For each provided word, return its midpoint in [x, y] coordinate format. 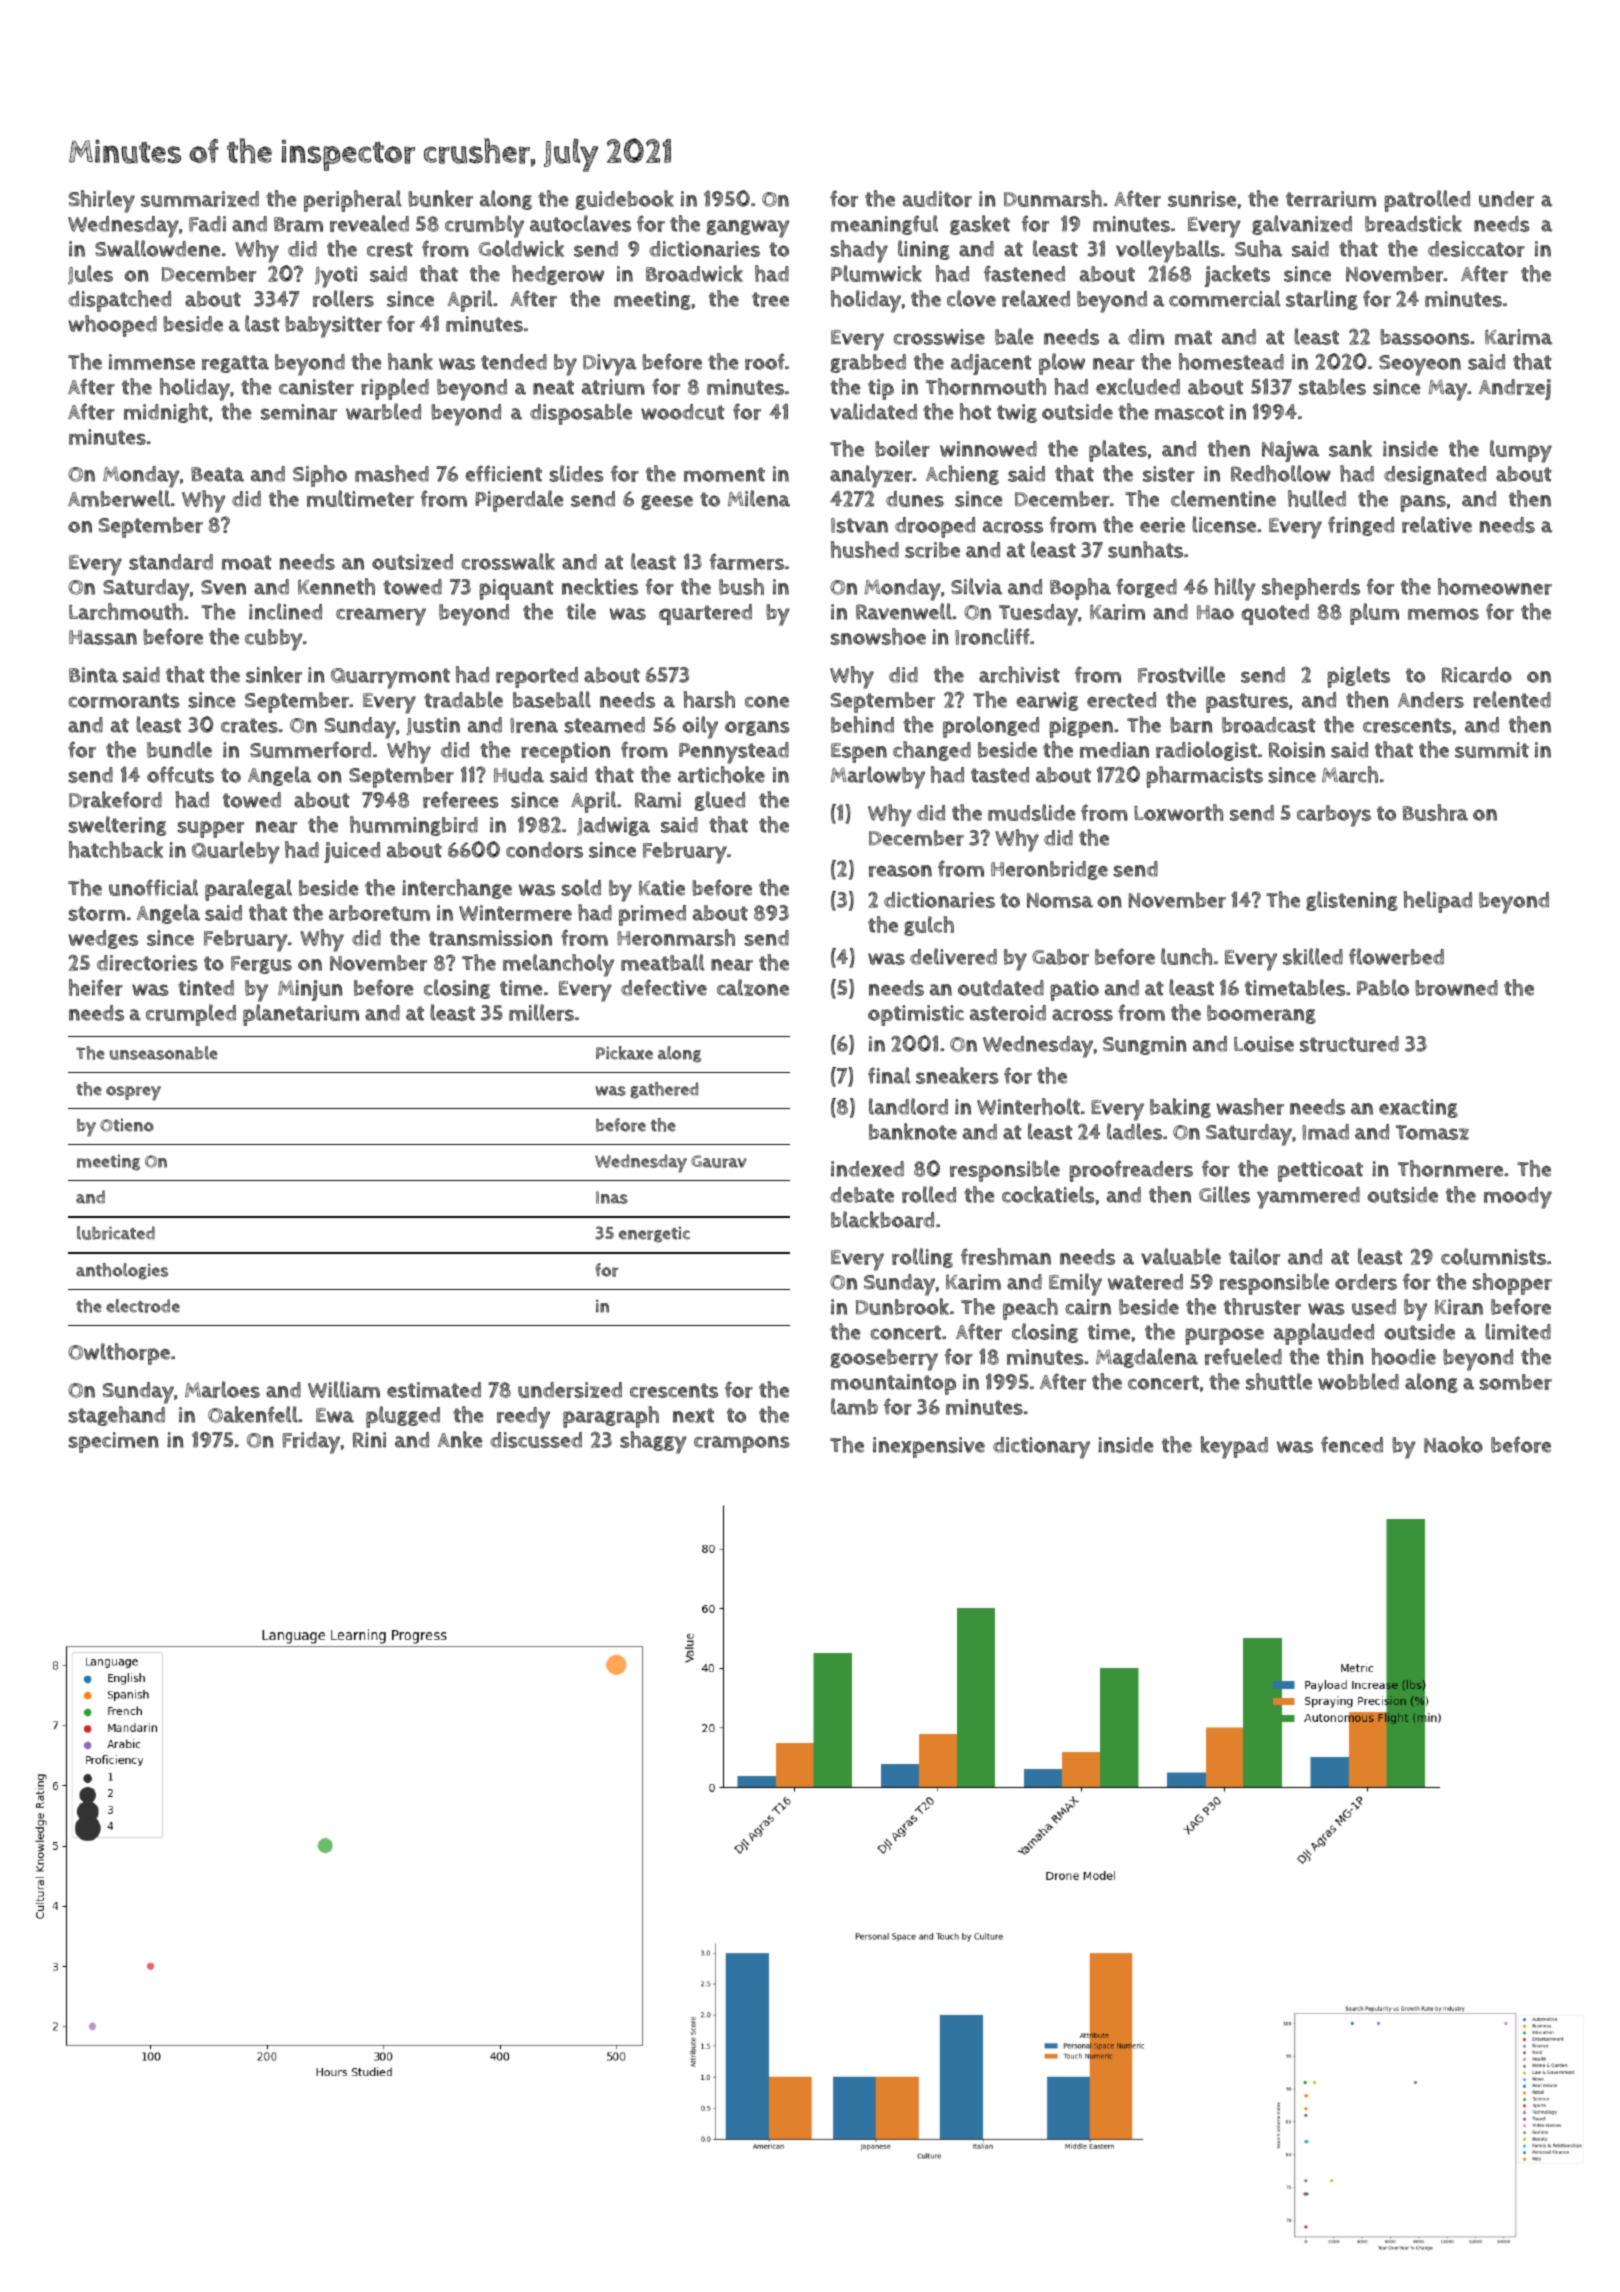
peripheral [352, 201]
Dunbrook [902, 1306]
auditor [937, 199]
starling [1322, 300]
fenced [1352, 1444]
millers [541, 1012]
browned [1456, 988]
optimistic [916, 1015]
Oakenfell [253, 1414]
